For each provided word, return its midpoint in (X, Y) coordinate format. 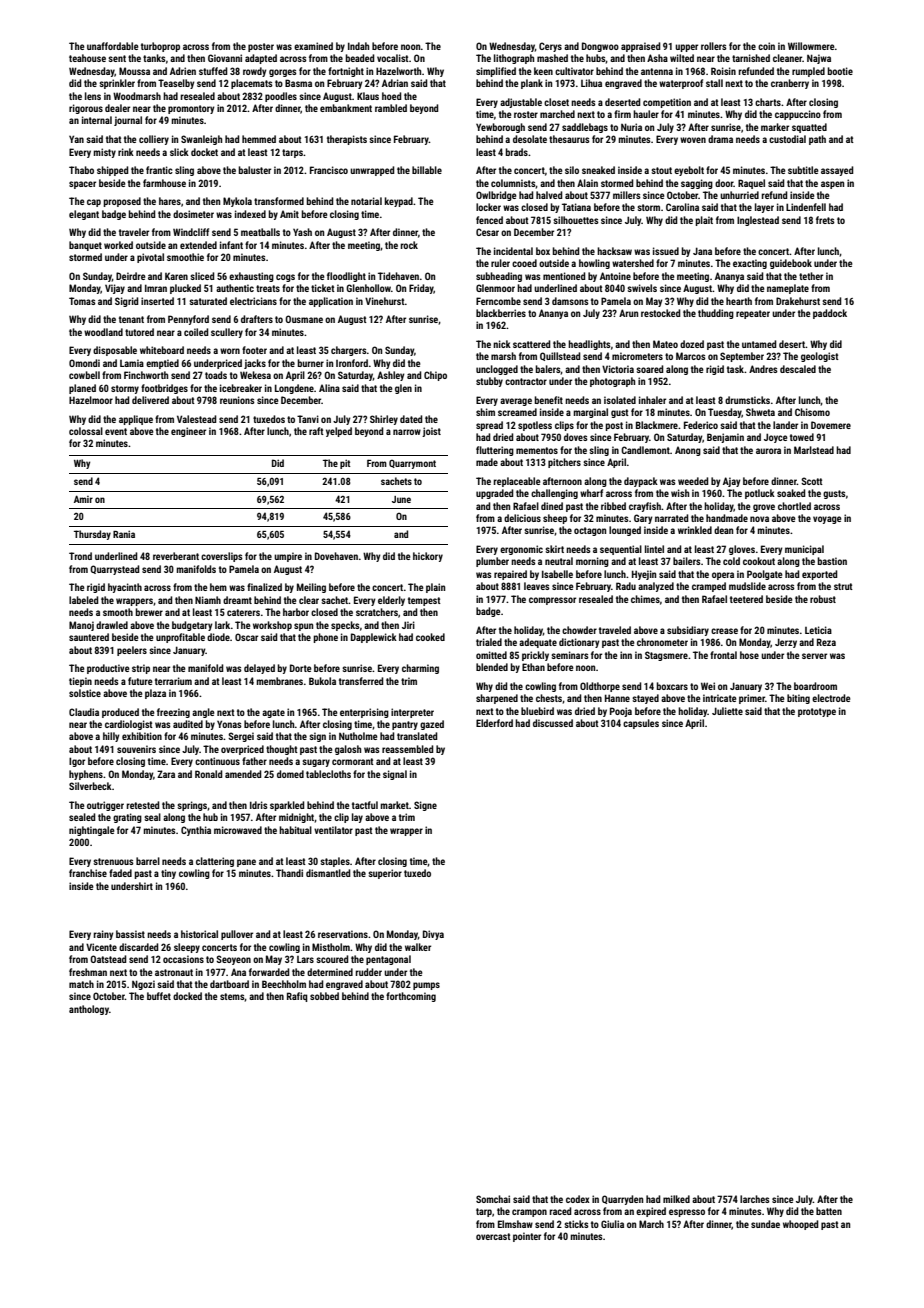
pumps (426, 986)
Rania (124, 534)
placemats (252, 84)
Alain (587, 183)
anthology (89, 1010)
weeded (693, 481)
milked (676, 1199)
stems (232, 997)
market (394, 805)
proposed (122, 202)
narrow (407, 432)
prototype (817, 712)
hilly (111, 737)
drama (720, 139)
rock (409, 245)
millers (627, 195)
